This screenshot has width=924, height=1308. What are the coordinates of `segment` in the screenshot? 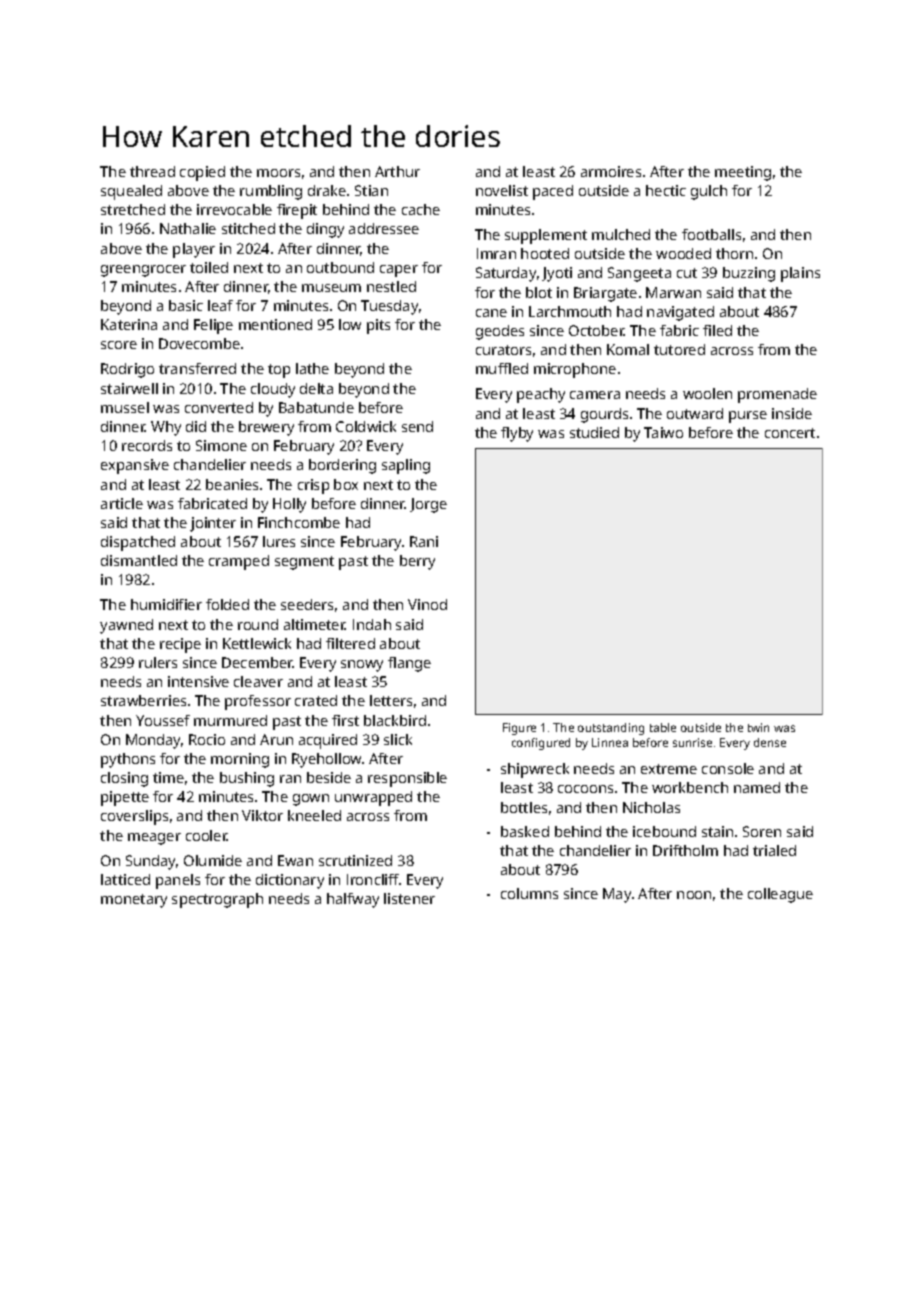 It's located at (304, 563).
